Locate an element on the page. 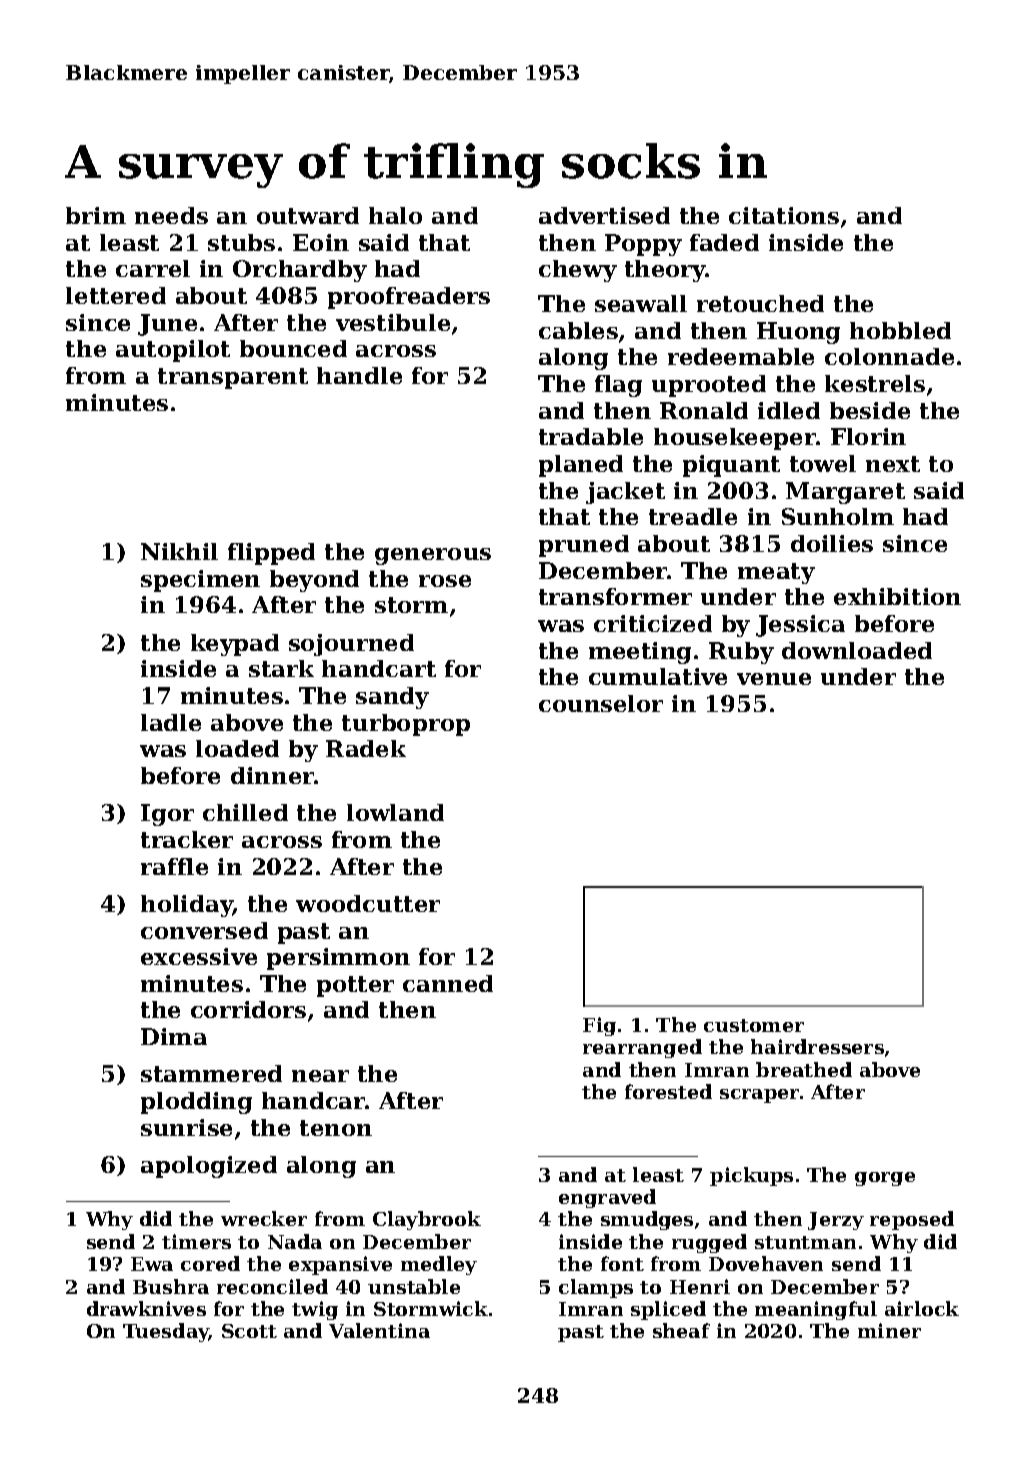 The width and height of the document is (1034, 1468). chilled is located at coordinates (245, 812).
